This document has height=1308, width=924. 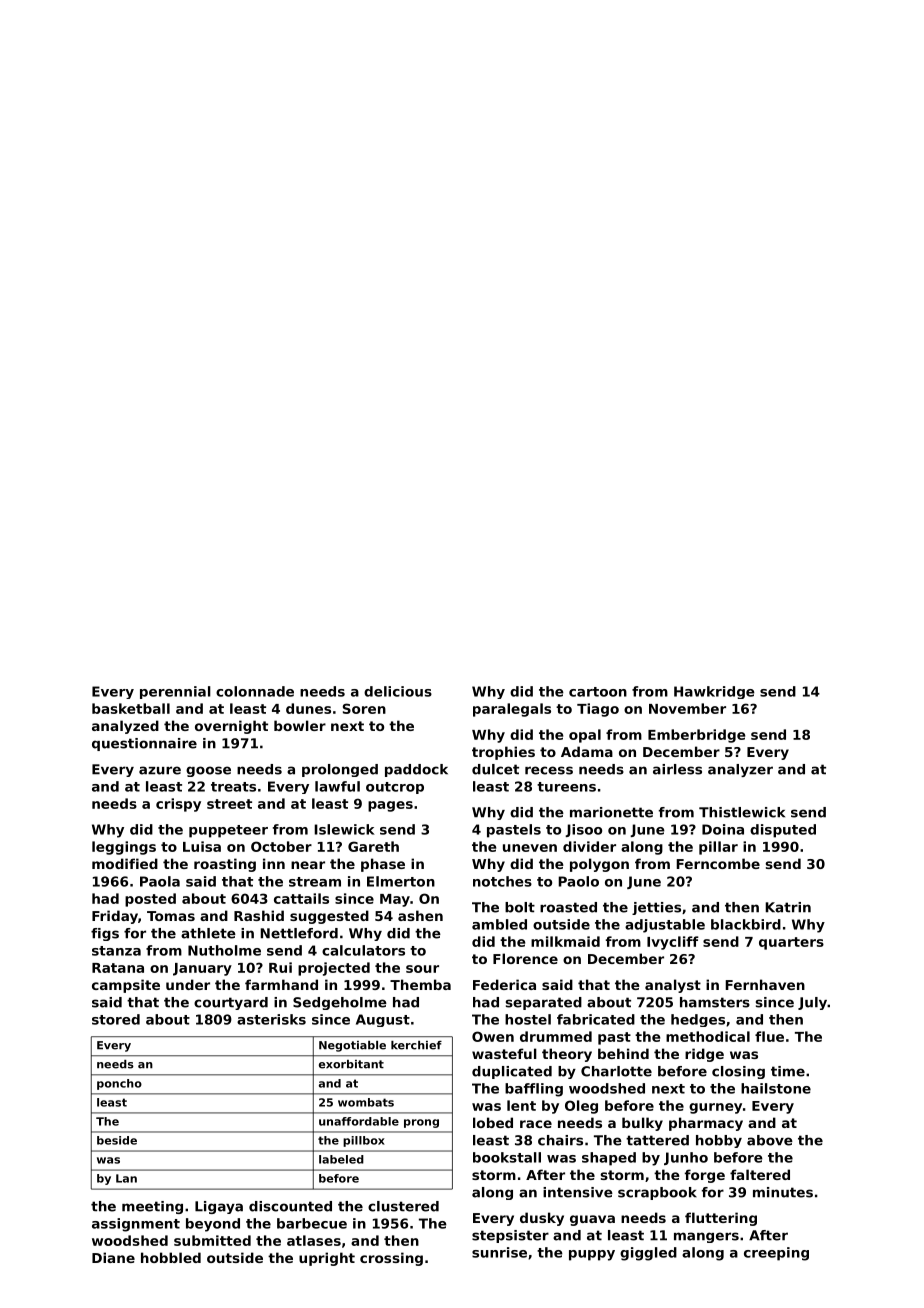 I want to click on overnight, so click(x=231, y=727).
